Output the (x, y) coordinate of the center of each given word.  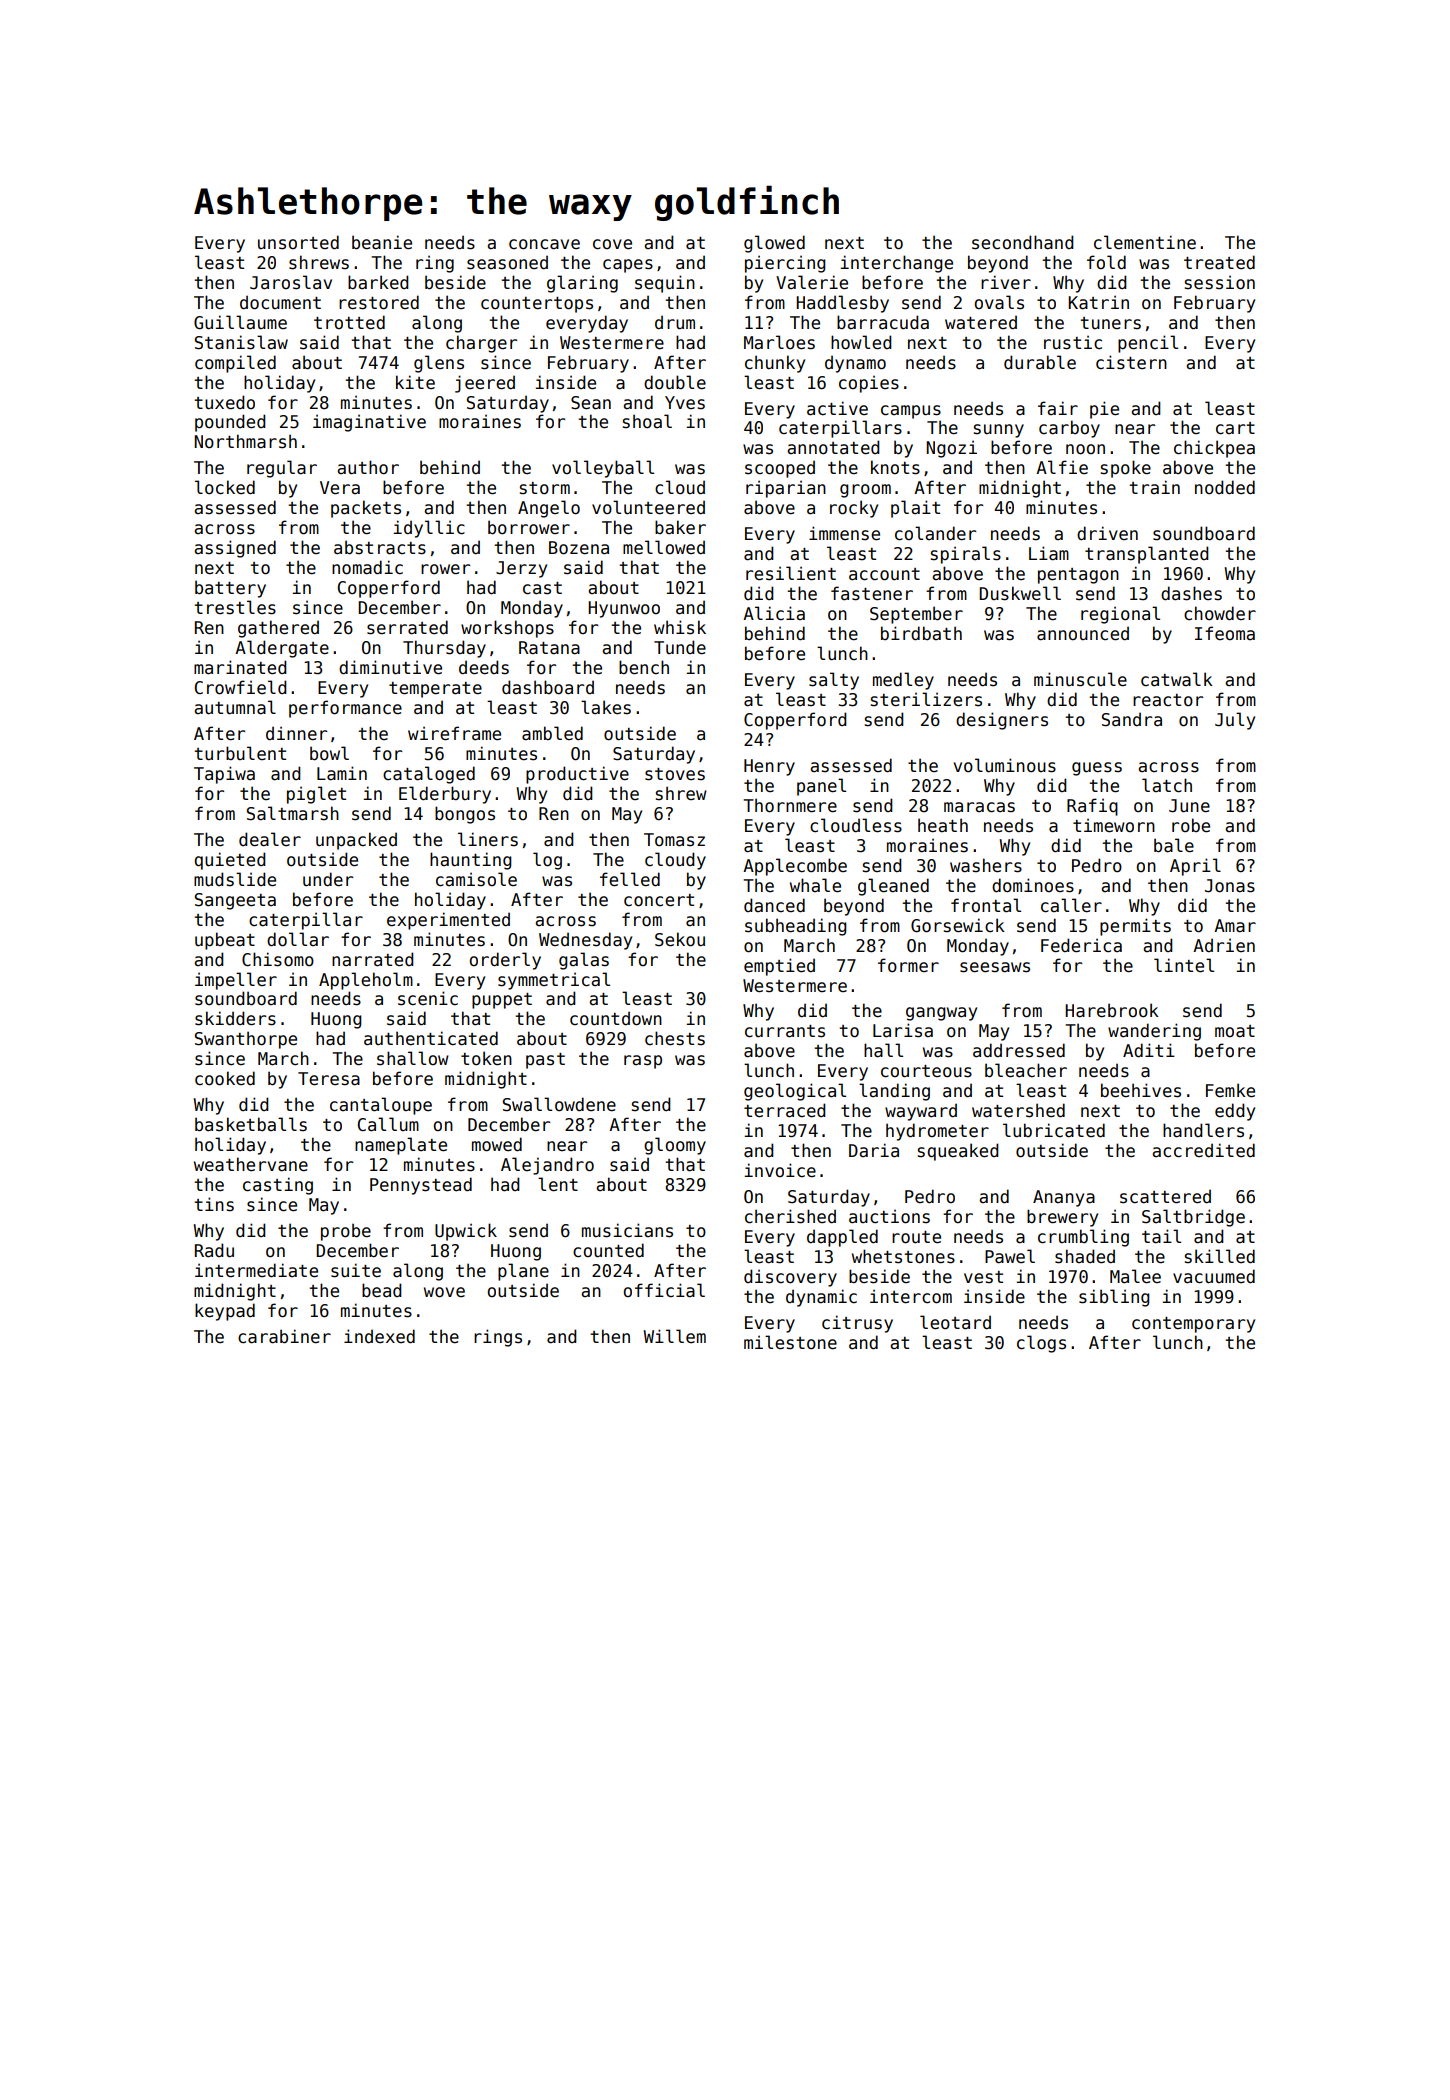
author (368, 467)
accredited (1203, 1150)
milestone (790, 1342)
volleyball (603, 469)
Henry (769, 767)
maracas (979, 807)
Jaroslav (291, 282)
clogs (1041, 1344)
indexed (379, 1336)
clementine (1145, 242)
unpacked (356, 841)
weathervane (251, 1164)
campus (911, 412)
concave (544, 244)
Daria (874, 1150)
